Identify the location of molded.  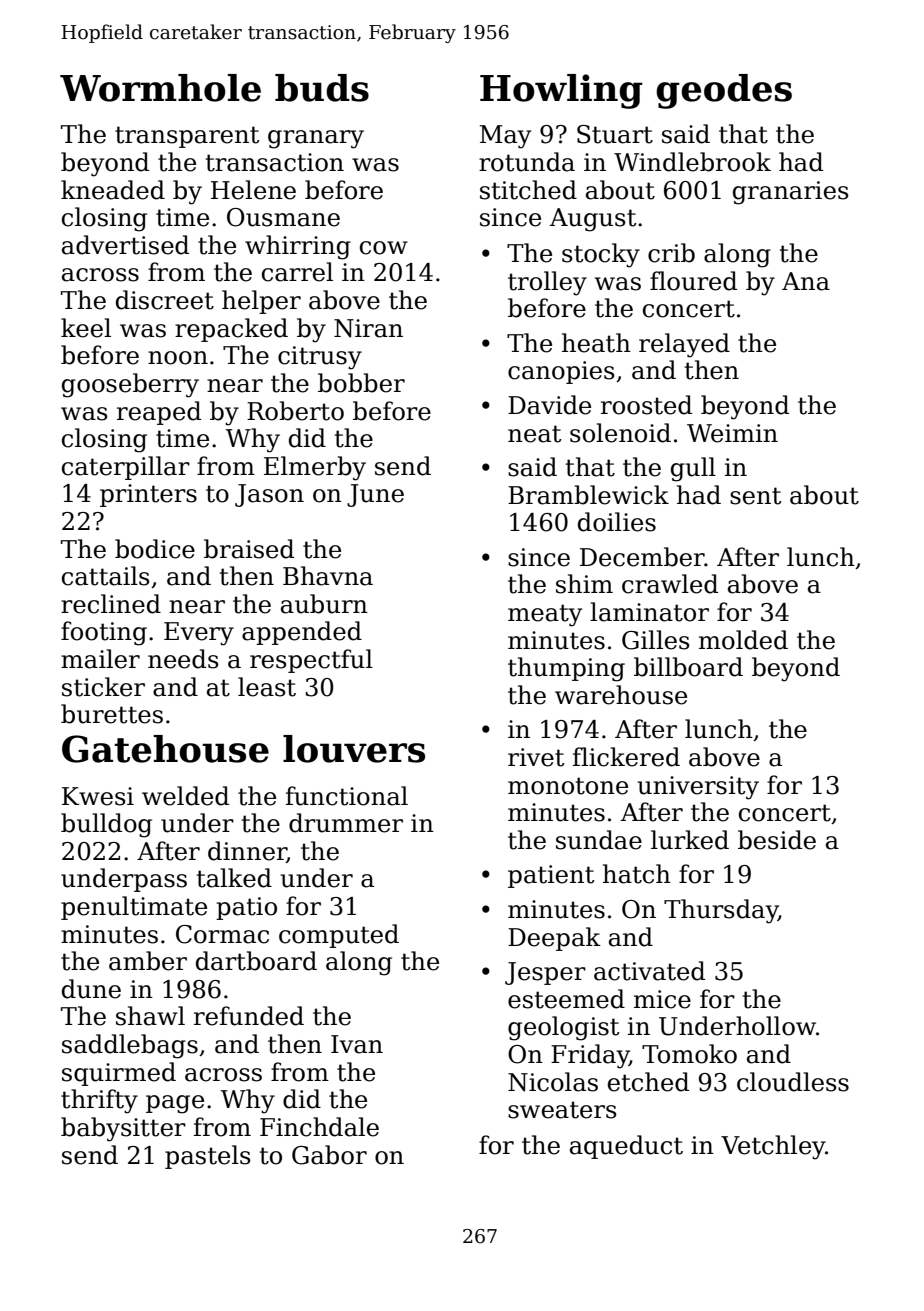
(743, 640).
